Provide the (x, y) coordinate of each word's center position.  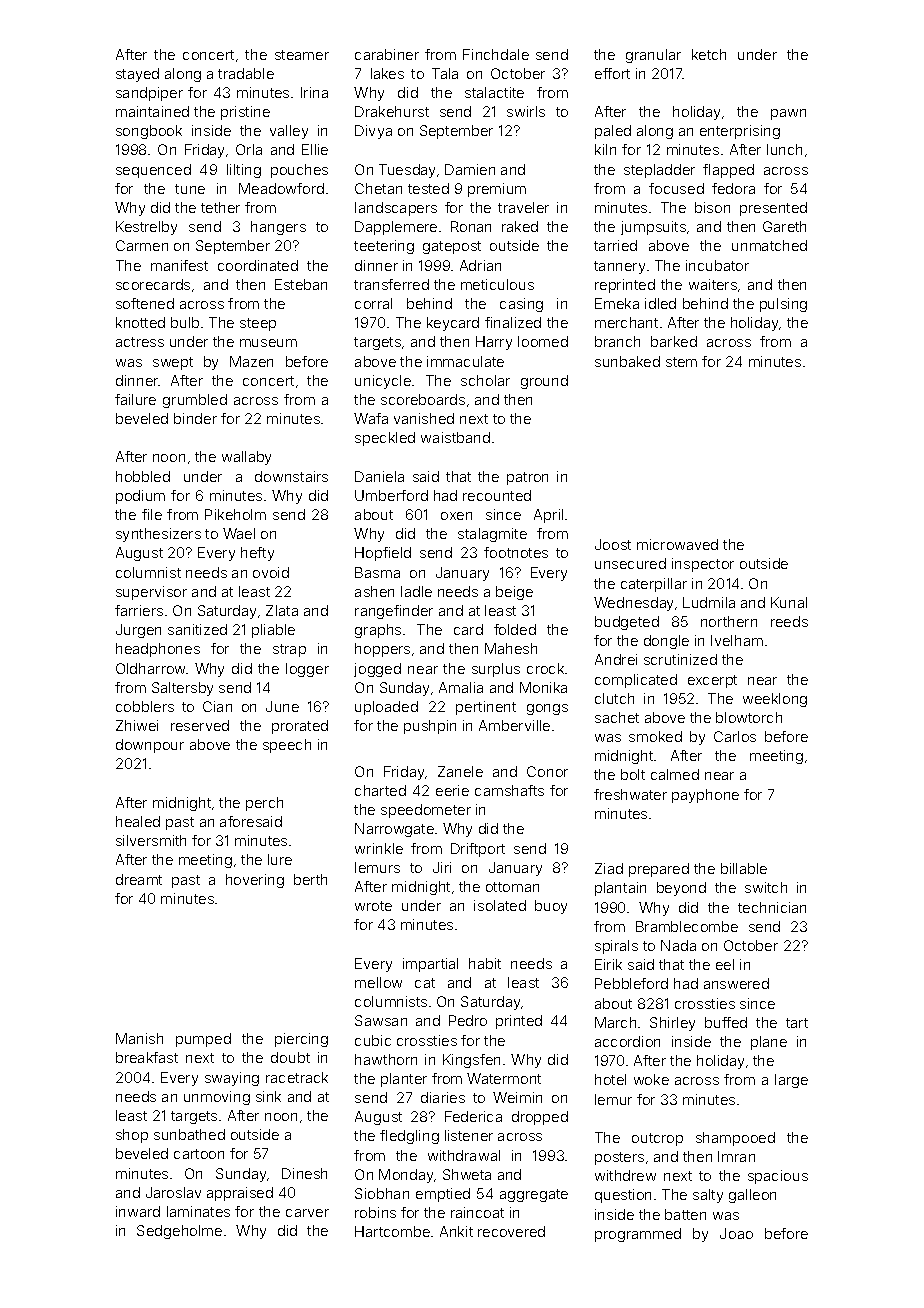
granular (653, 56)
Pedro (468, 1020)
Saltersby (182, 689)
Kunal (789, 602)
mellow (378, 982)
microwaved (677, 544)
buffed (726, 1022)
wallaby (246, 458)
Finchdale (496, 54)
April (548, 516)
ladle (416, 591)
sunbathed (189, 1134)
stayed (137, 75)
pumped (203, 1040)
